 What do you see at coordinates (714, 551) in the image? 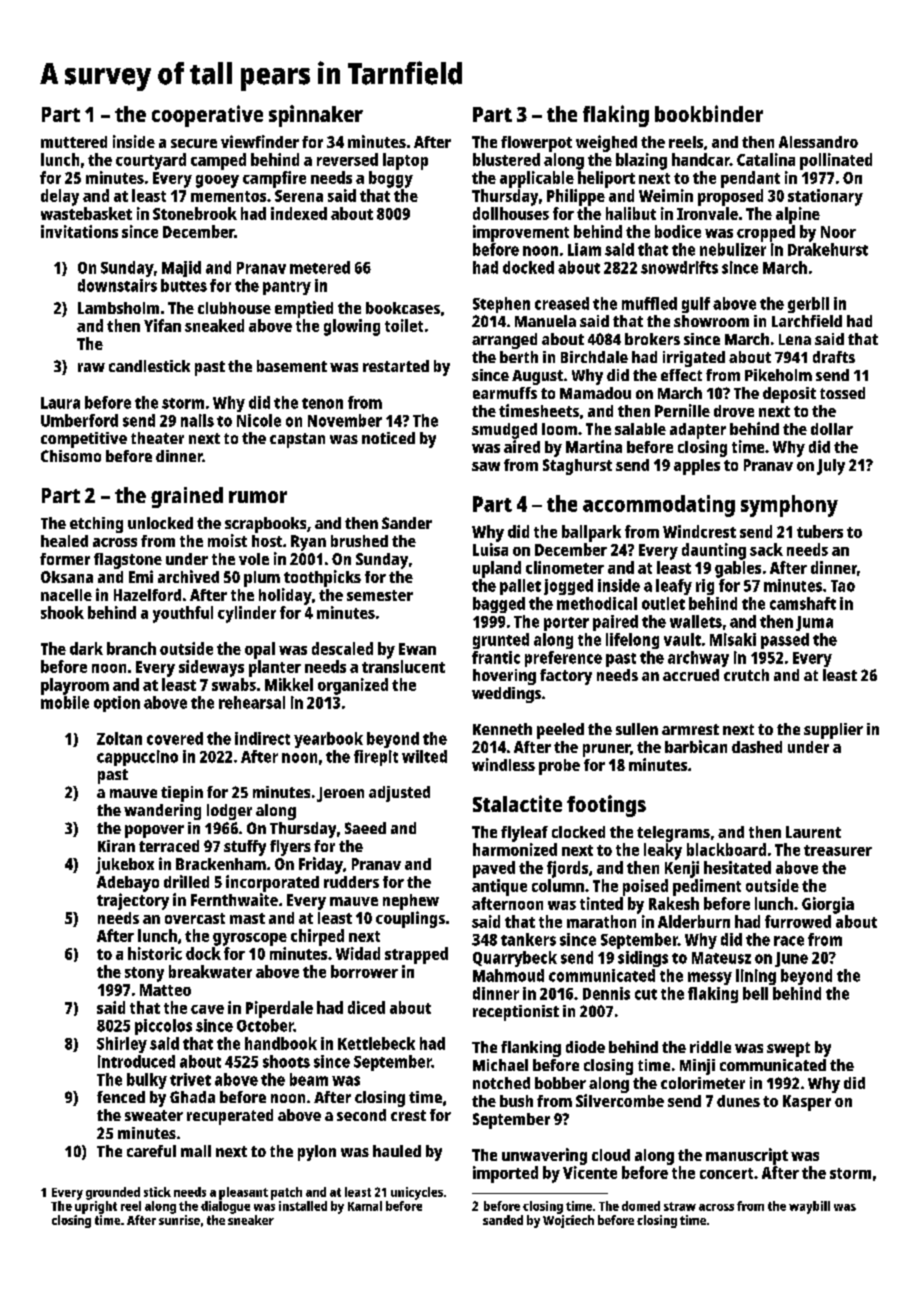
I see `daunting` at bounding box center [714, 551].
